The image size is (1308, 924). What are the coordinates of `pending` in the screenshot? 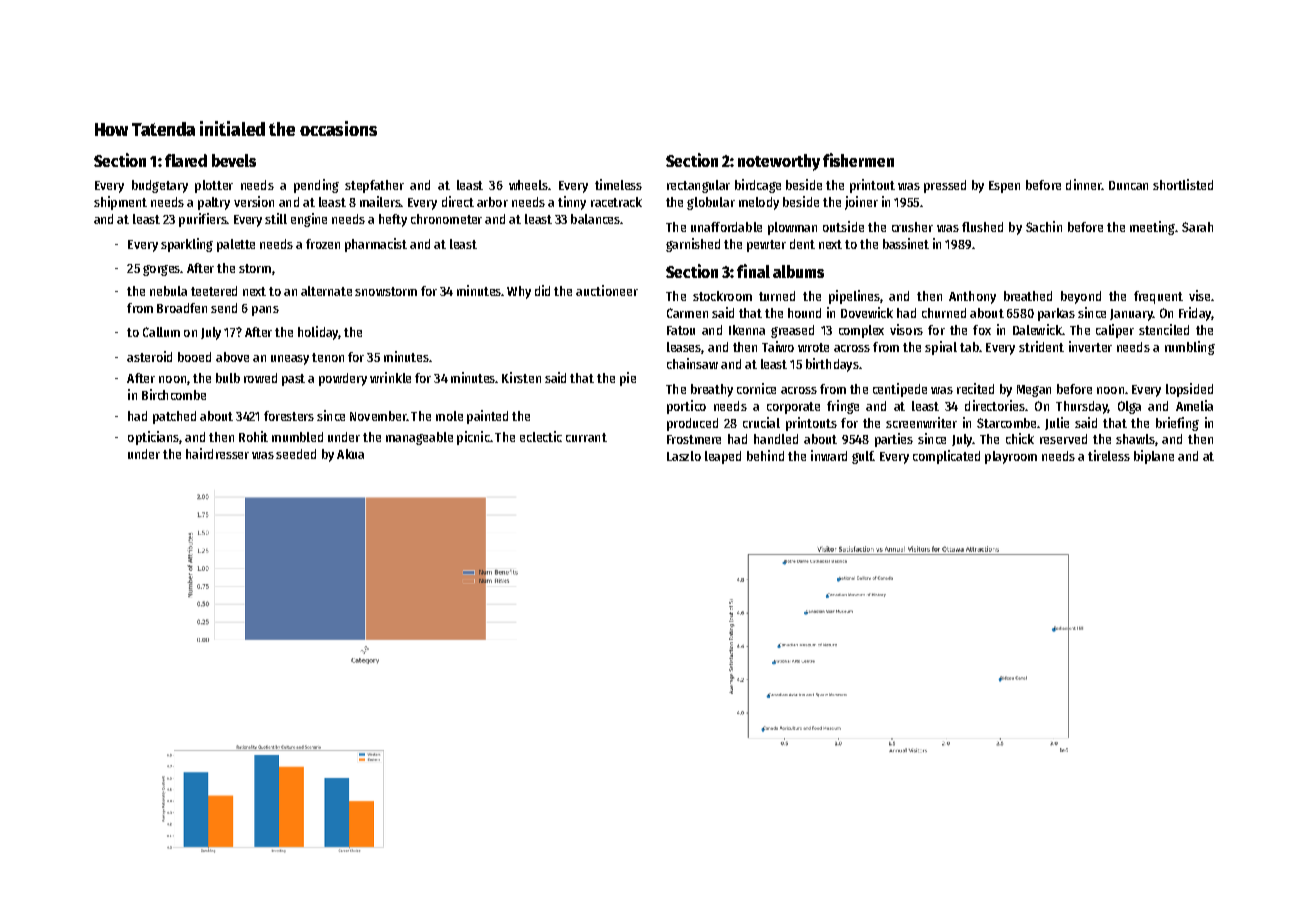 It's located at (316, 186).
